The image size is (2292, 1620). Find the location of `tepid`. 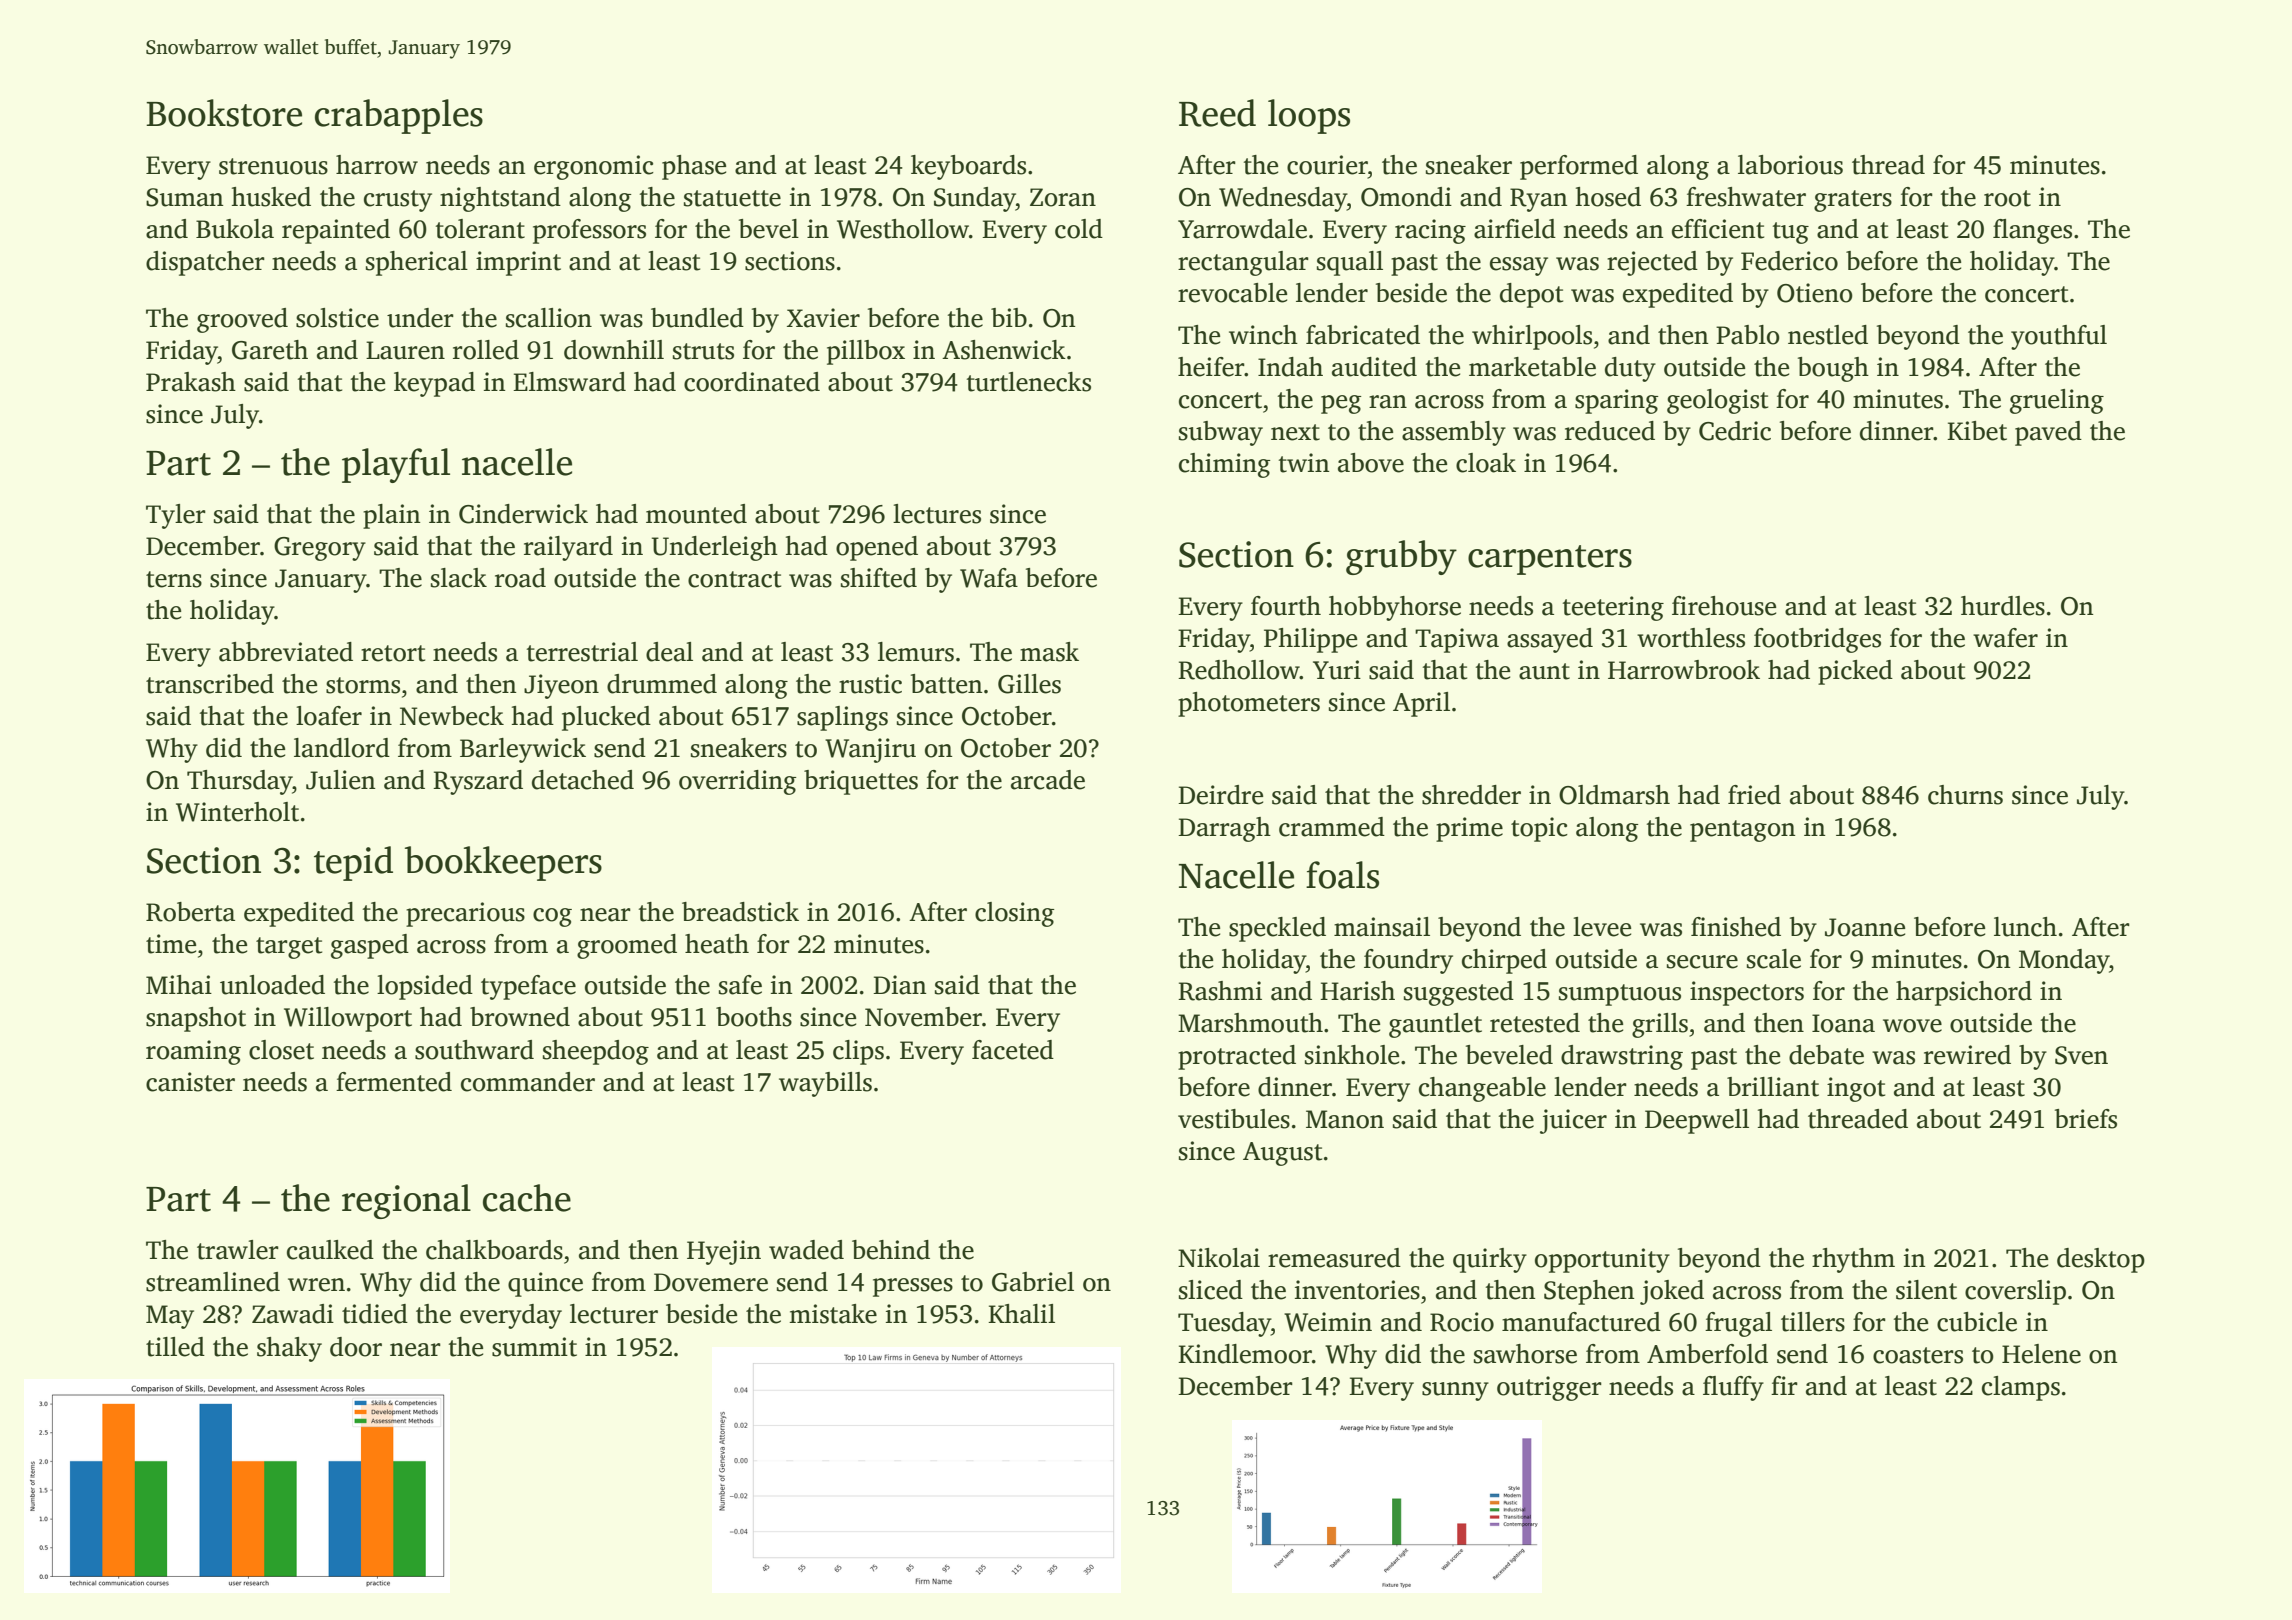

tepid is located at coordinates (353, 863).
